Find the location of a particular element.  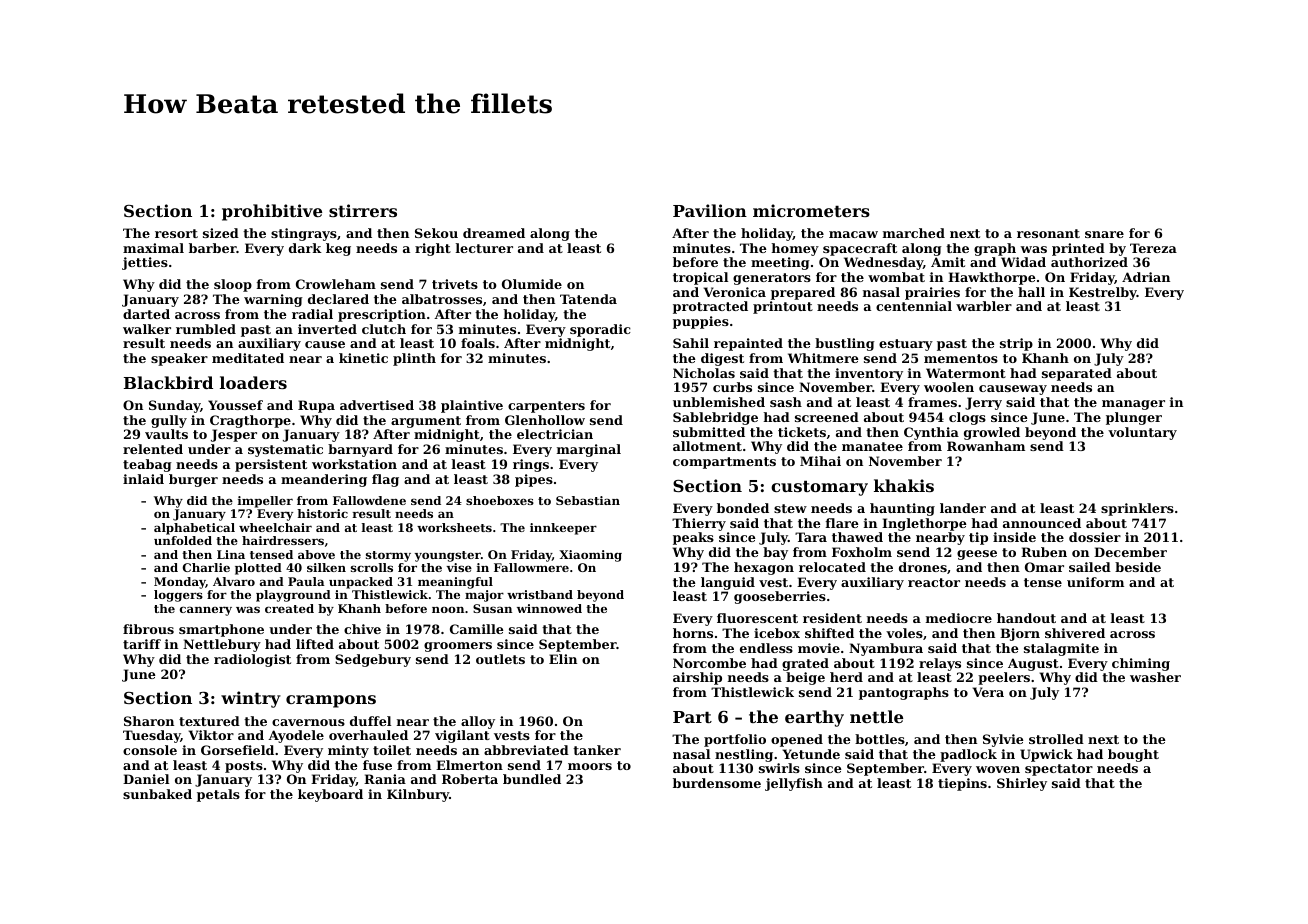

textured is located at coordinates (209, 721).
